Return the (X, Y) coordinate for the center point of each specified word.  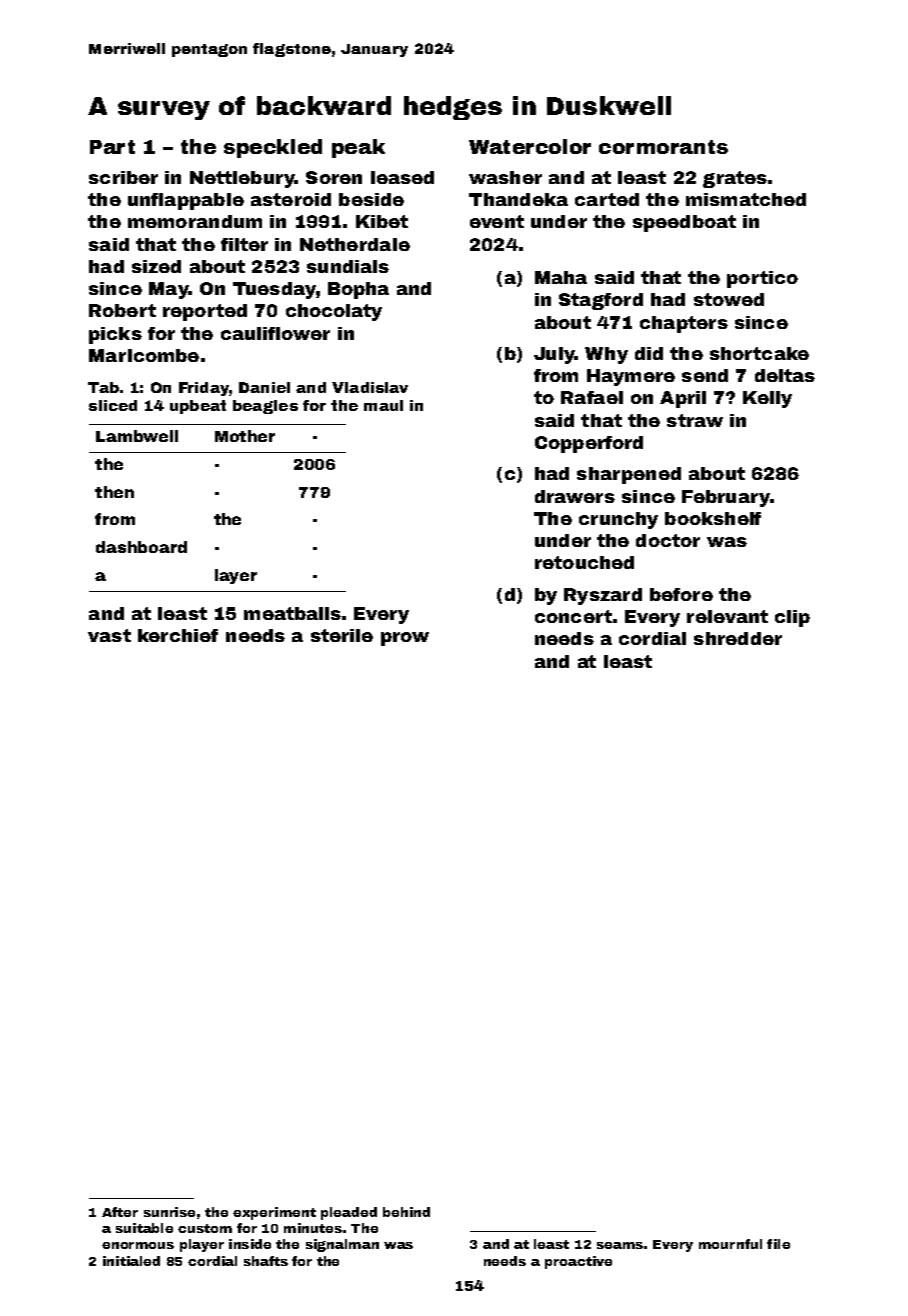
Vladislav (370, 387)
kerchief (178, 635)
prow (405, 639)
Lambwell (137, 436)
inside (250, 1244)
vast (109, 635)
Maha (561, 277)
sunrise (169, 1212)
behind (406, 1212)
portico (762, 279)
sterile (342, 635)
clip (792, 618)
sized (156, 266)
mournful (730, 1244)
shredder (738, 638)
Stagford (601, 301)
